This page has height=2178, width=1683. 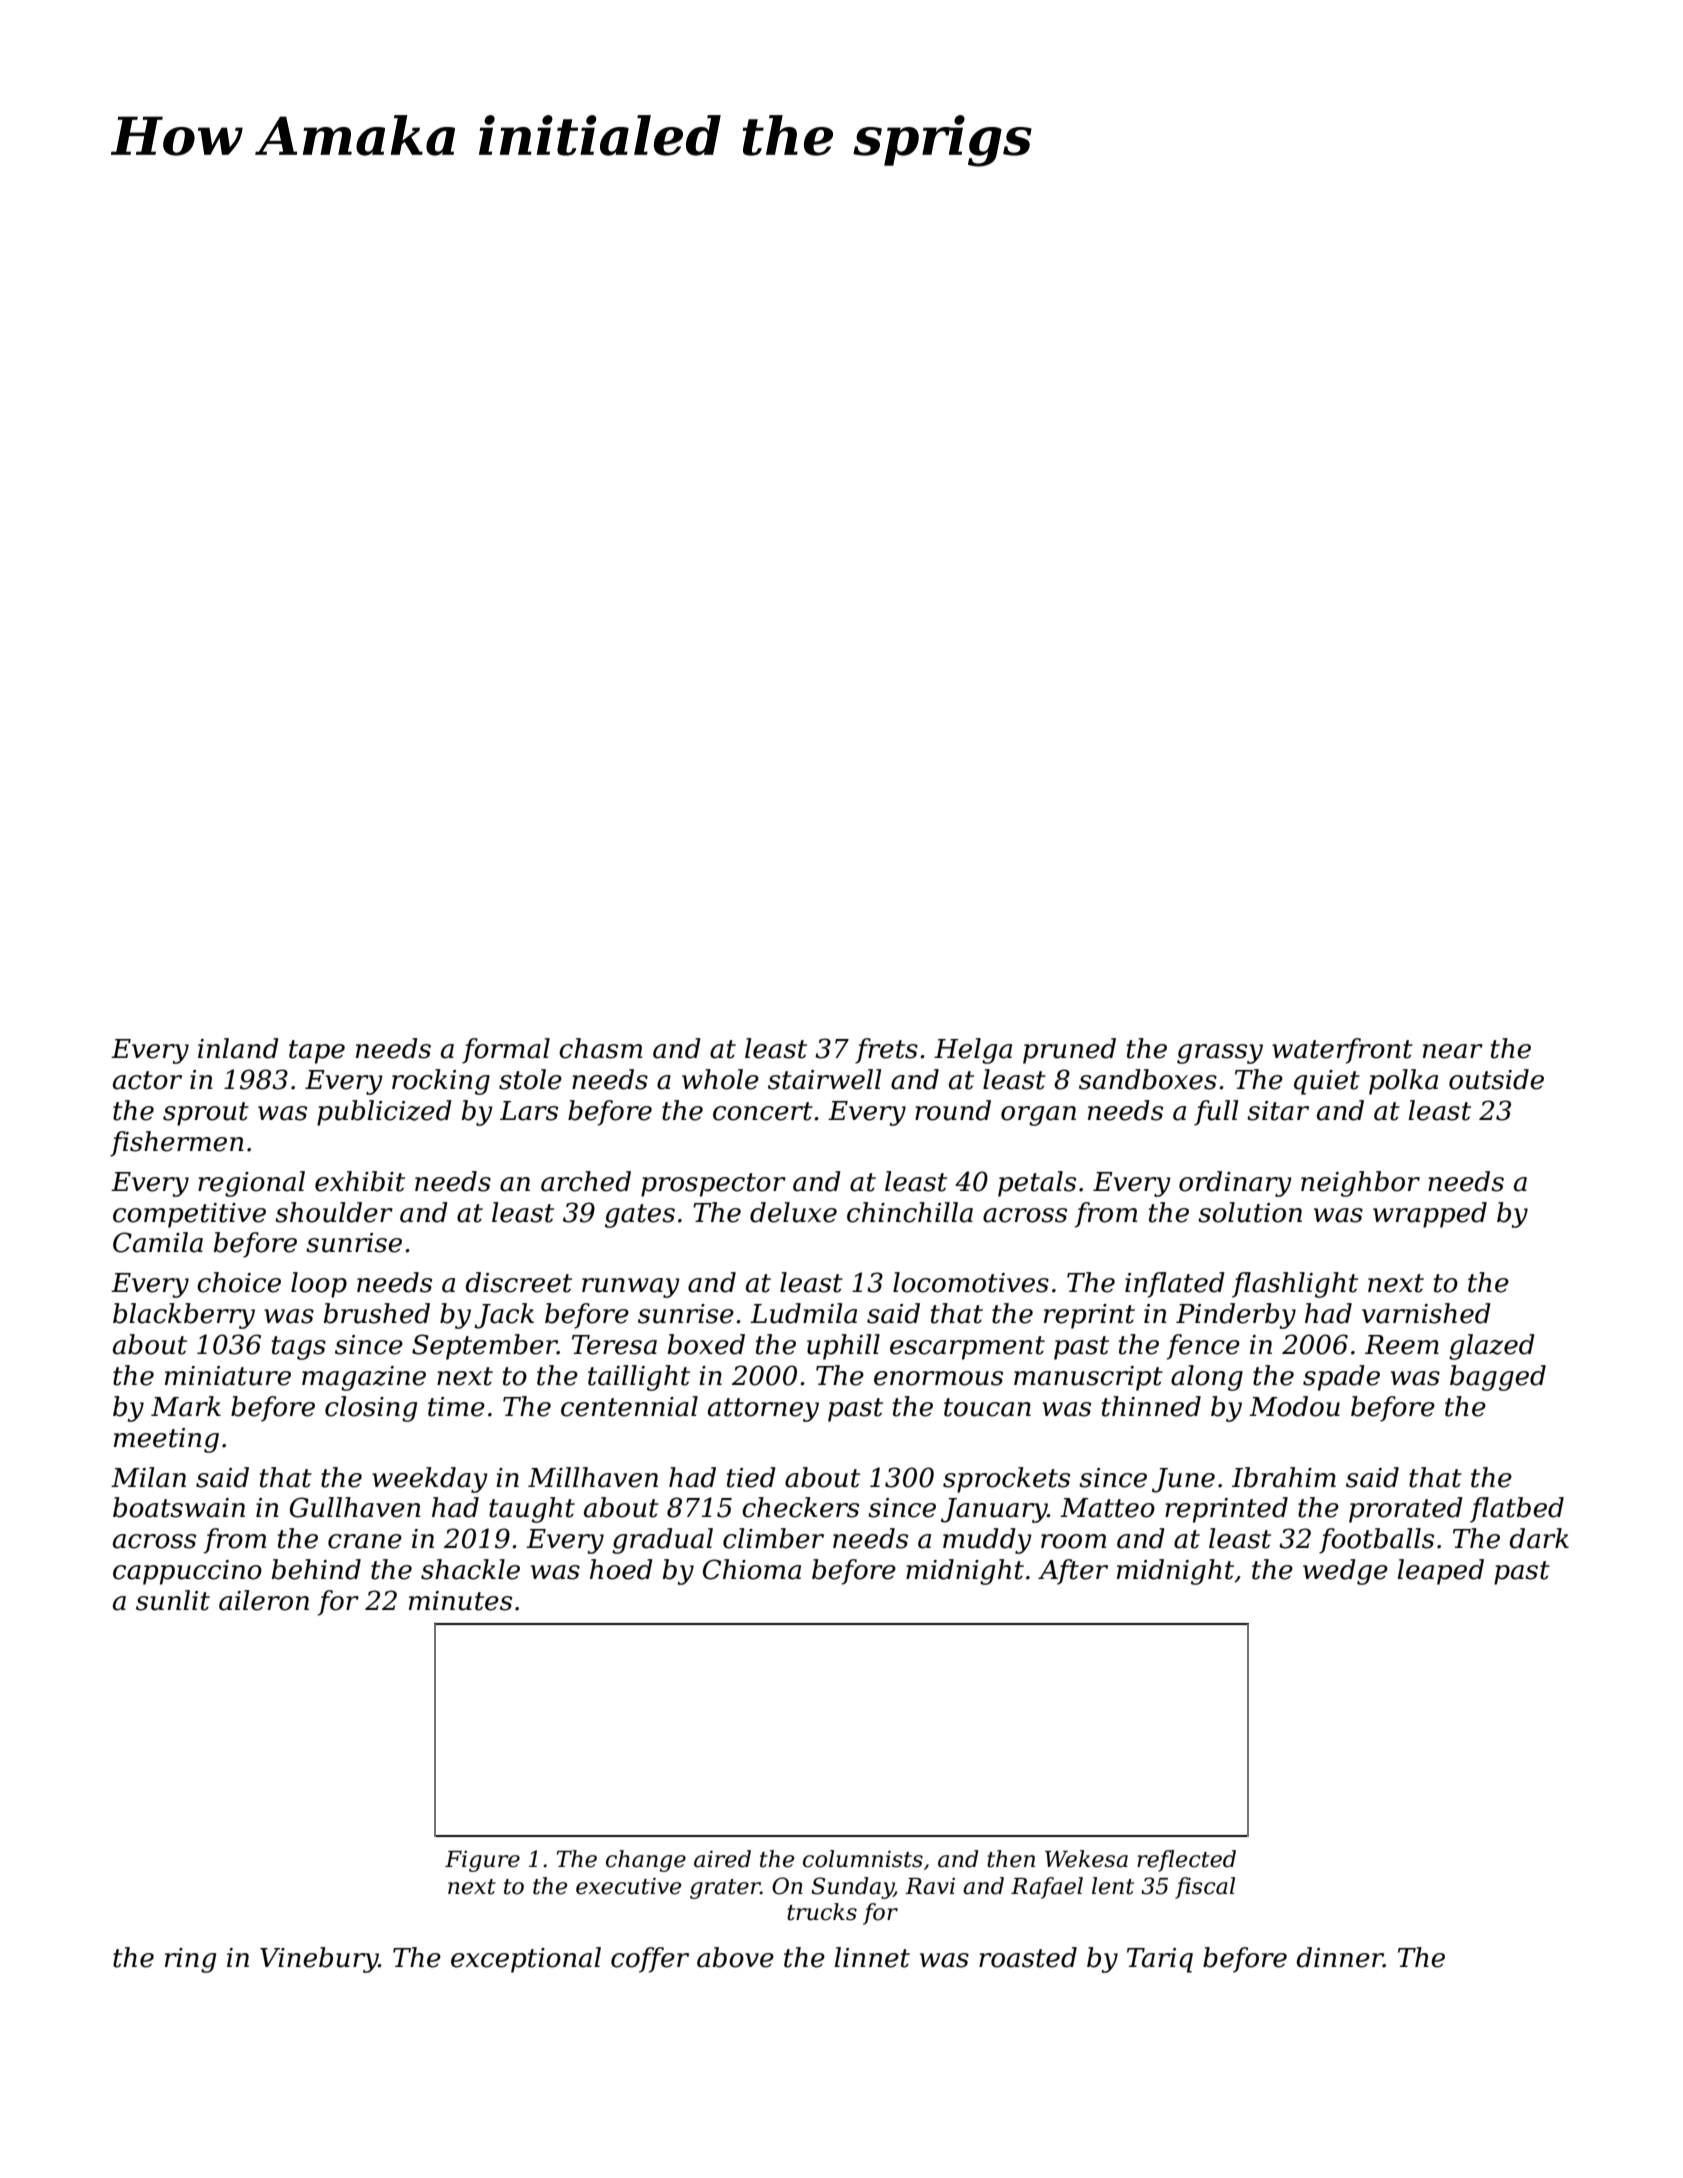 I want to click on fishermen, so click(x=177, y=1144).
